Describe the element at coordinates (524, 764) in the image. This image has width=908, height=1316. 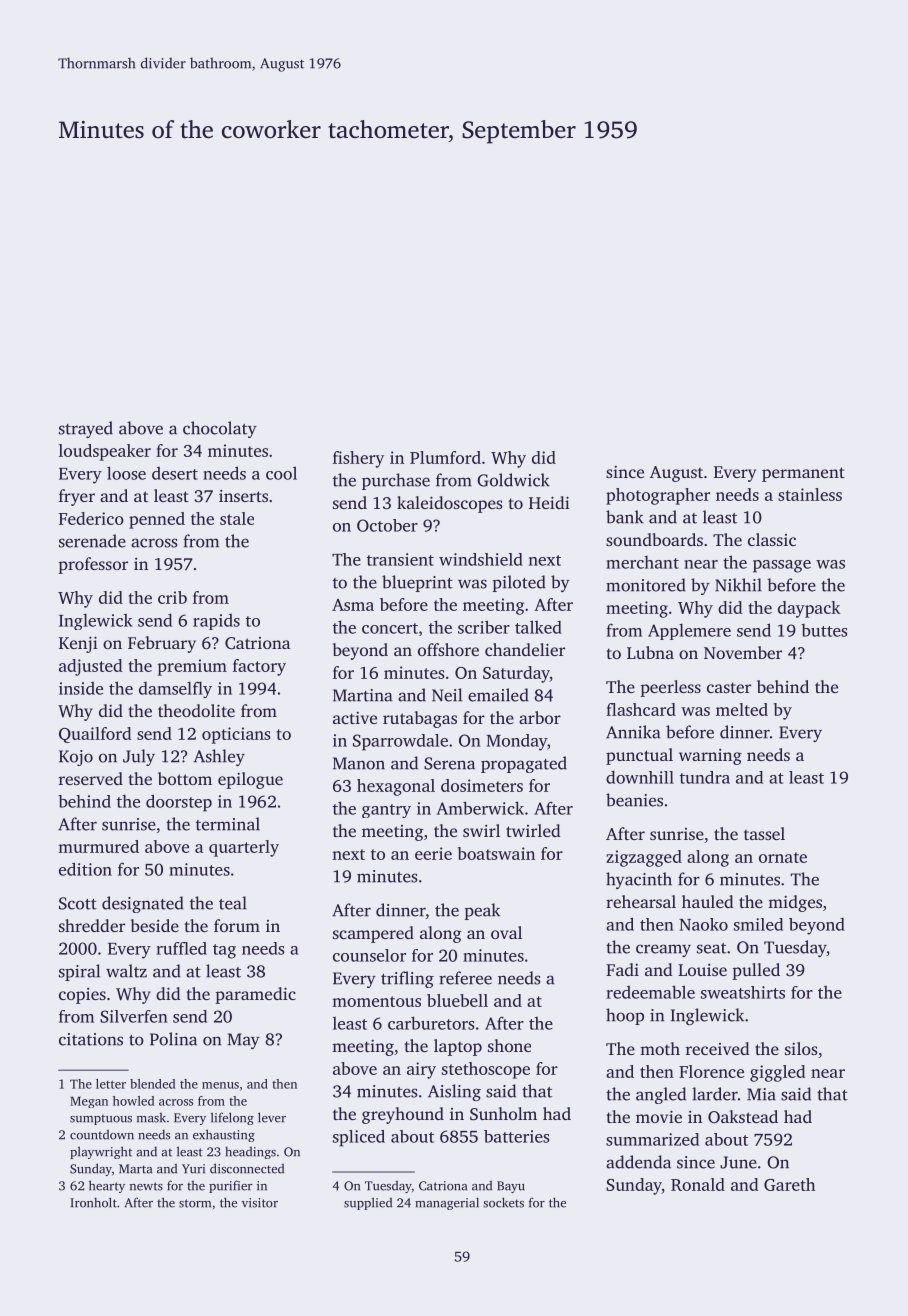
I see `propagated` at that location.
